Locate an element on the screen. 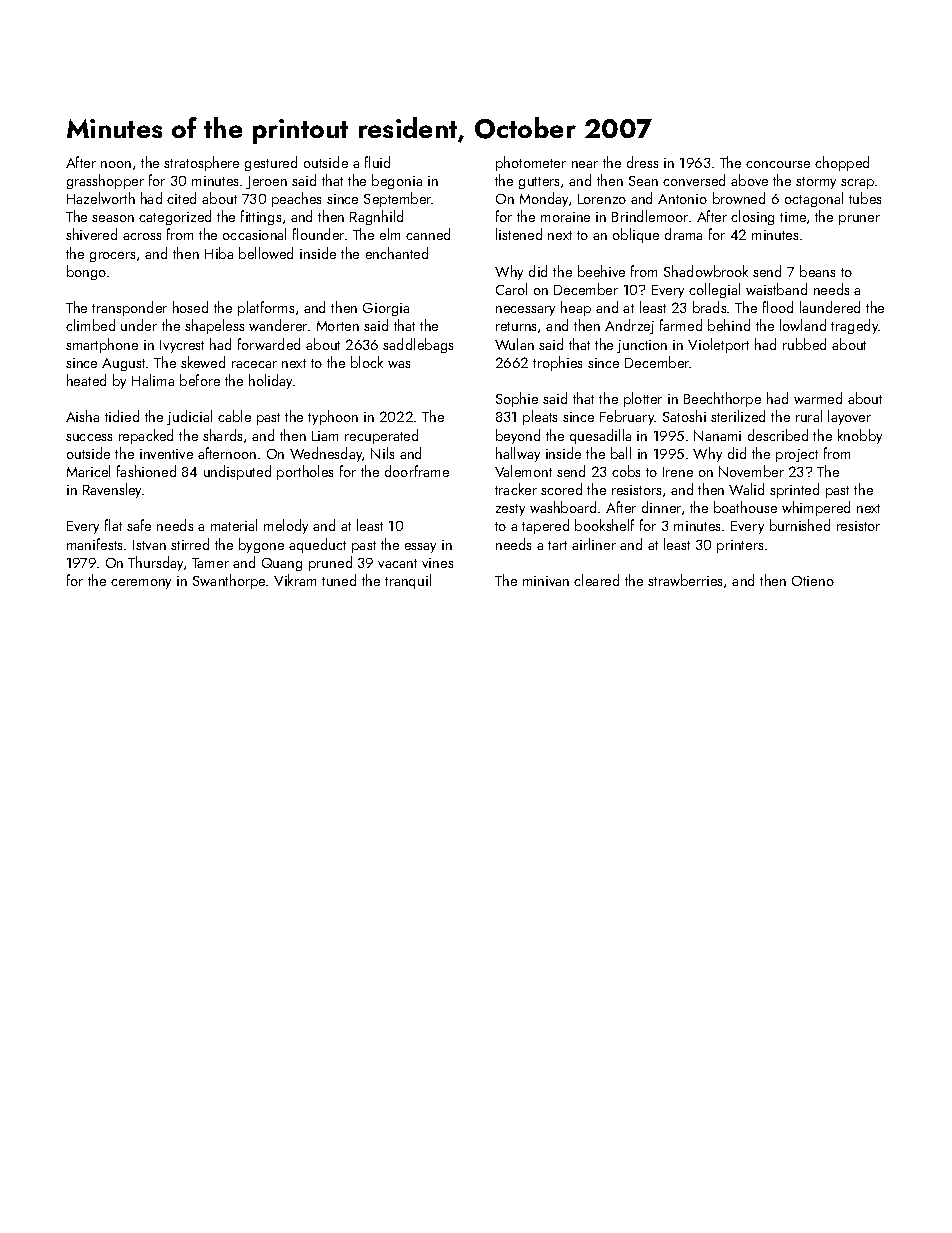 The height and width of the screenshot is (1233, 952). shards is located at coordinates (222, 435).
